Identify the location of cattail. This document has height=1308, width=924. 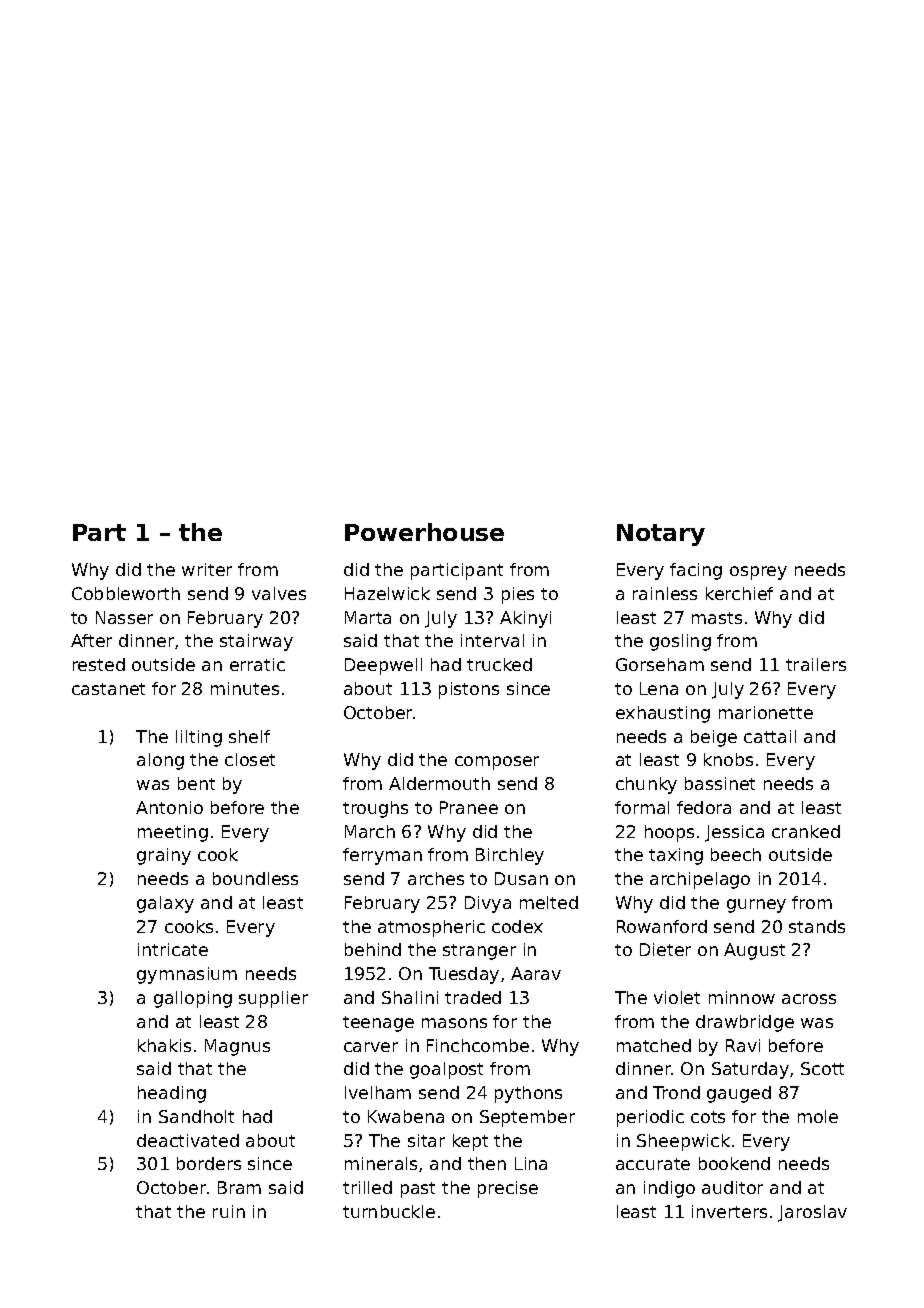
(770, 736).
